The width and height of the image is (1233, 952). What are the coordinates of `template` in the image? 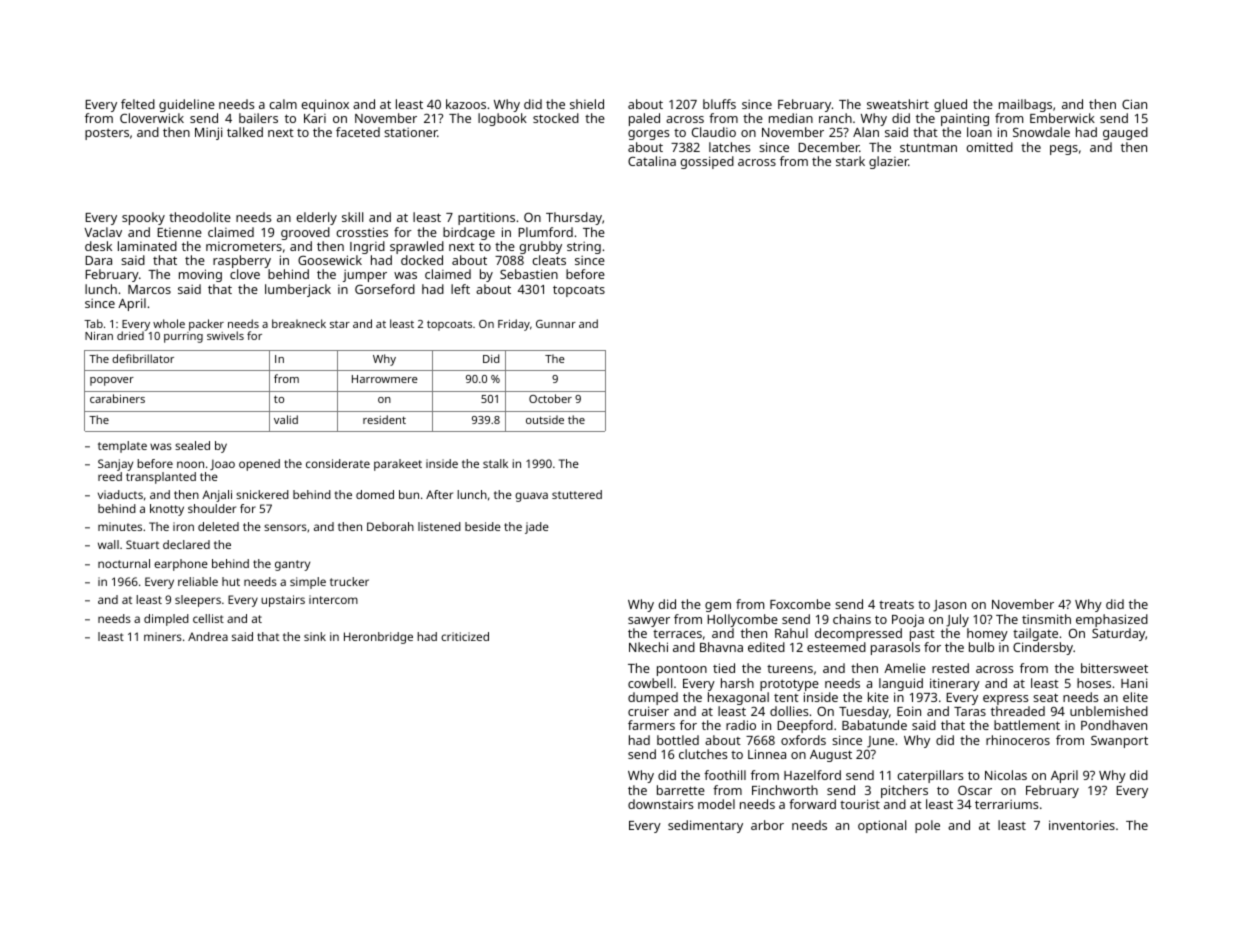 It's located at (122, 447).
